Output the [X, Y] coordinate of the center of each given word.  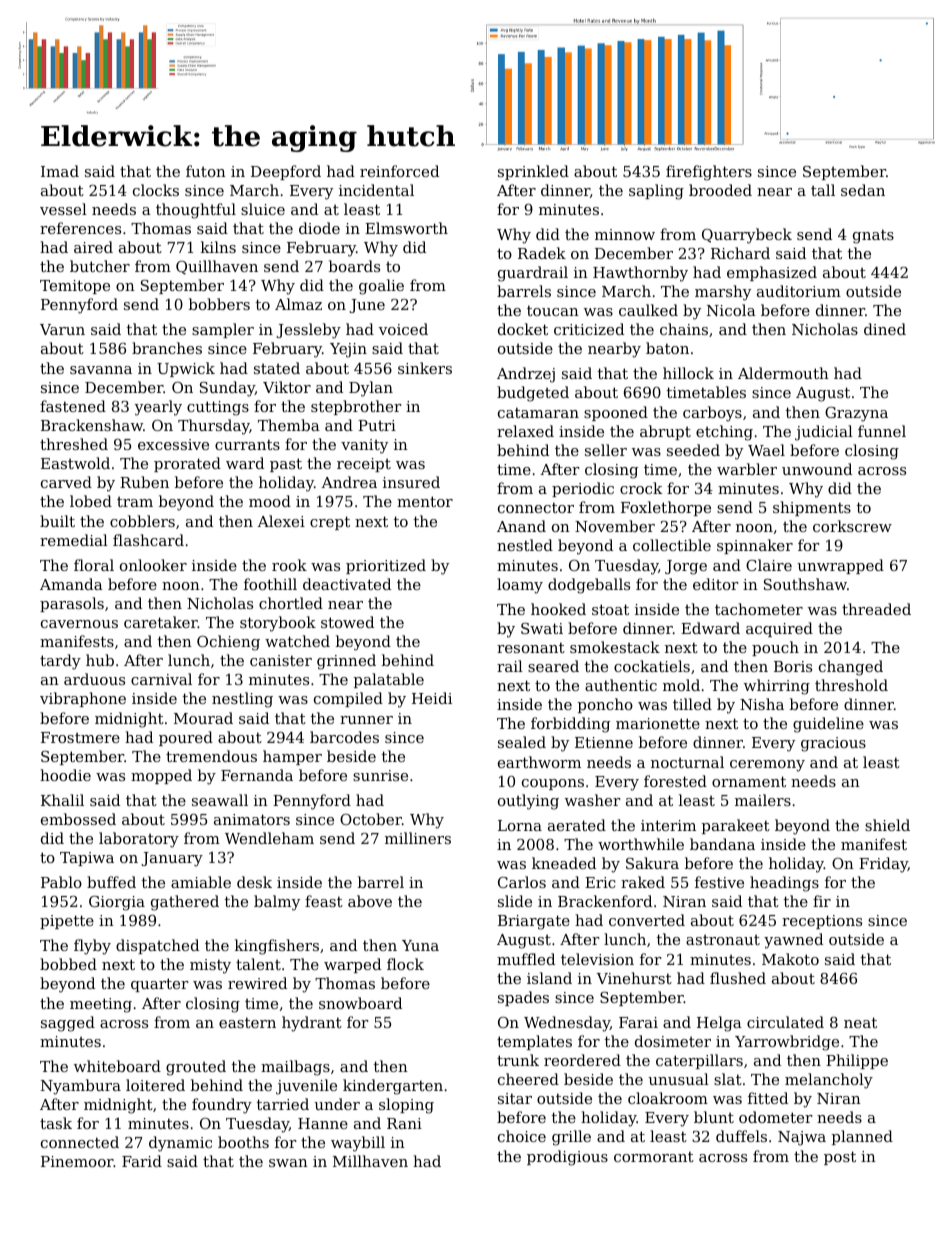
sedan [863, 190]
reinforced [399, 171]
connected [80, 1142]
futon [206, 171]
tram [135, 502]
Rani [404, 1123]
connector [536, 507]
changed [851, 668]
